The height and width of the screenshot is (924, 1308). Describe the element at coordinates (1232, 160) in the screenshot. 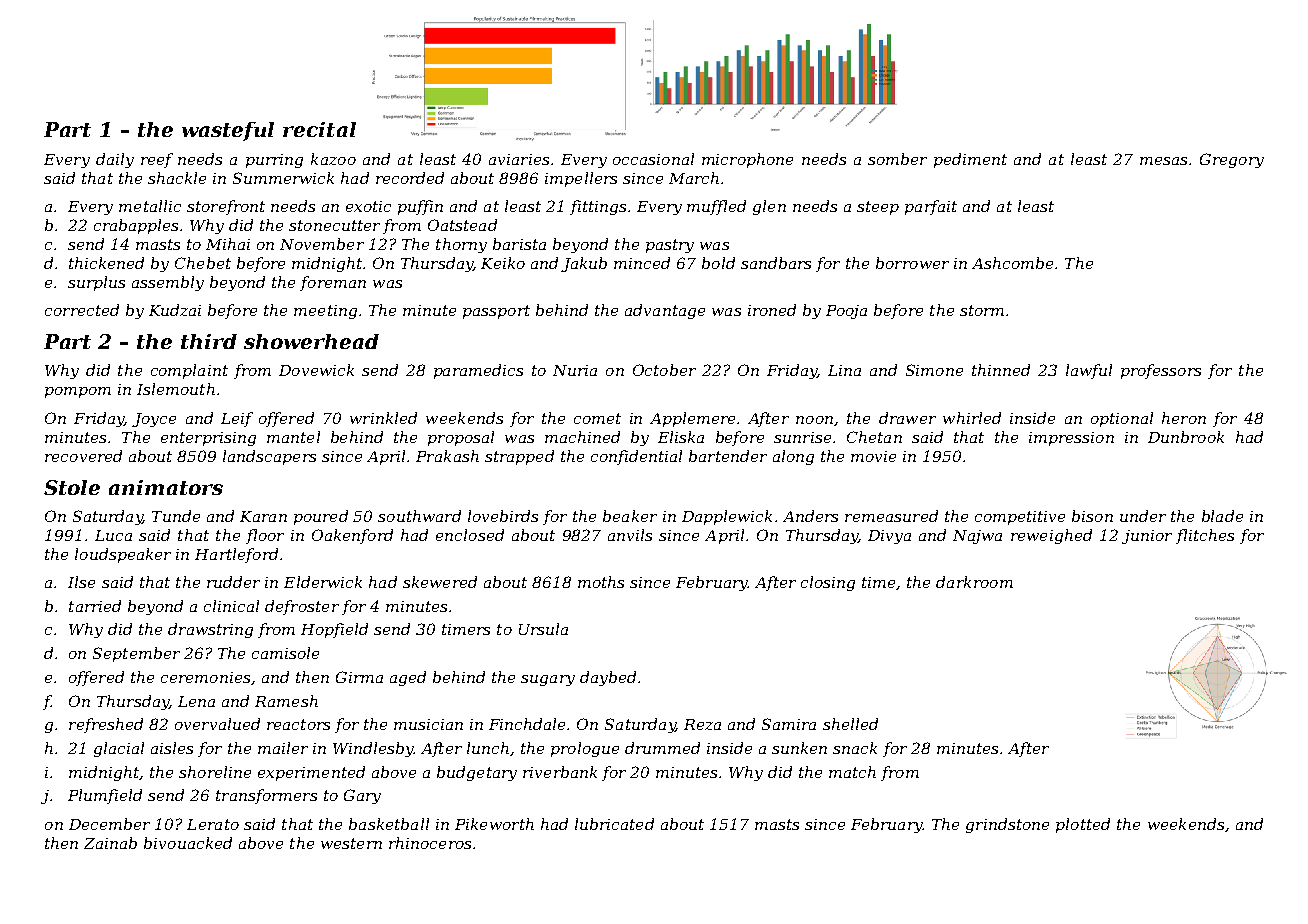

I see `Gregory` at that location.
